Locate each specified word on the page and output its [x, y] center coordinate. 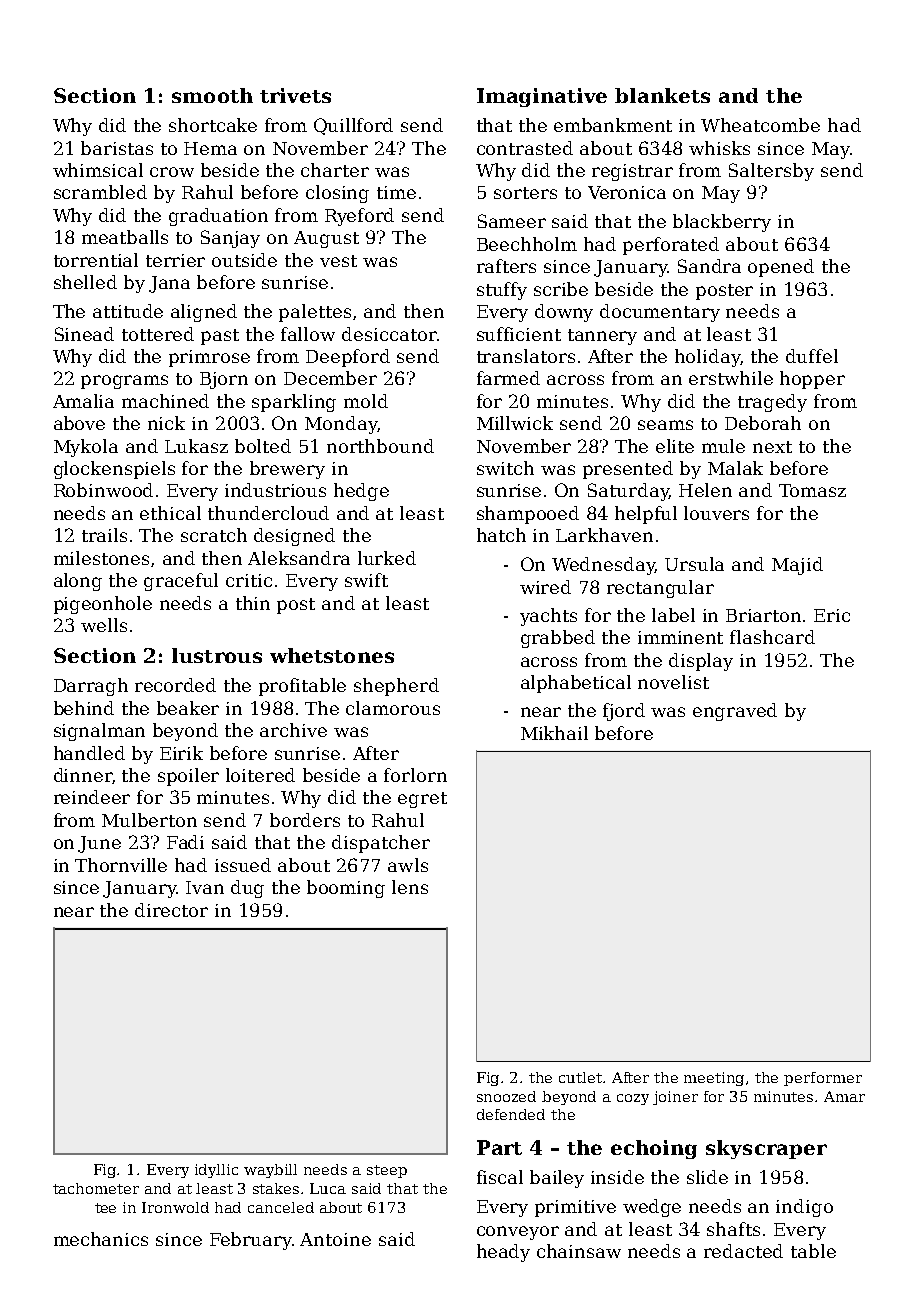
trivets [295, 95]
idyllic [216, 1171]
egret [422, 800]
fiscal [500, 1177]
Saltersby [771, 172]
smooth [212, 95]
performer [823, 1079]
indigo [804, 1208]
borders [305, 820]
